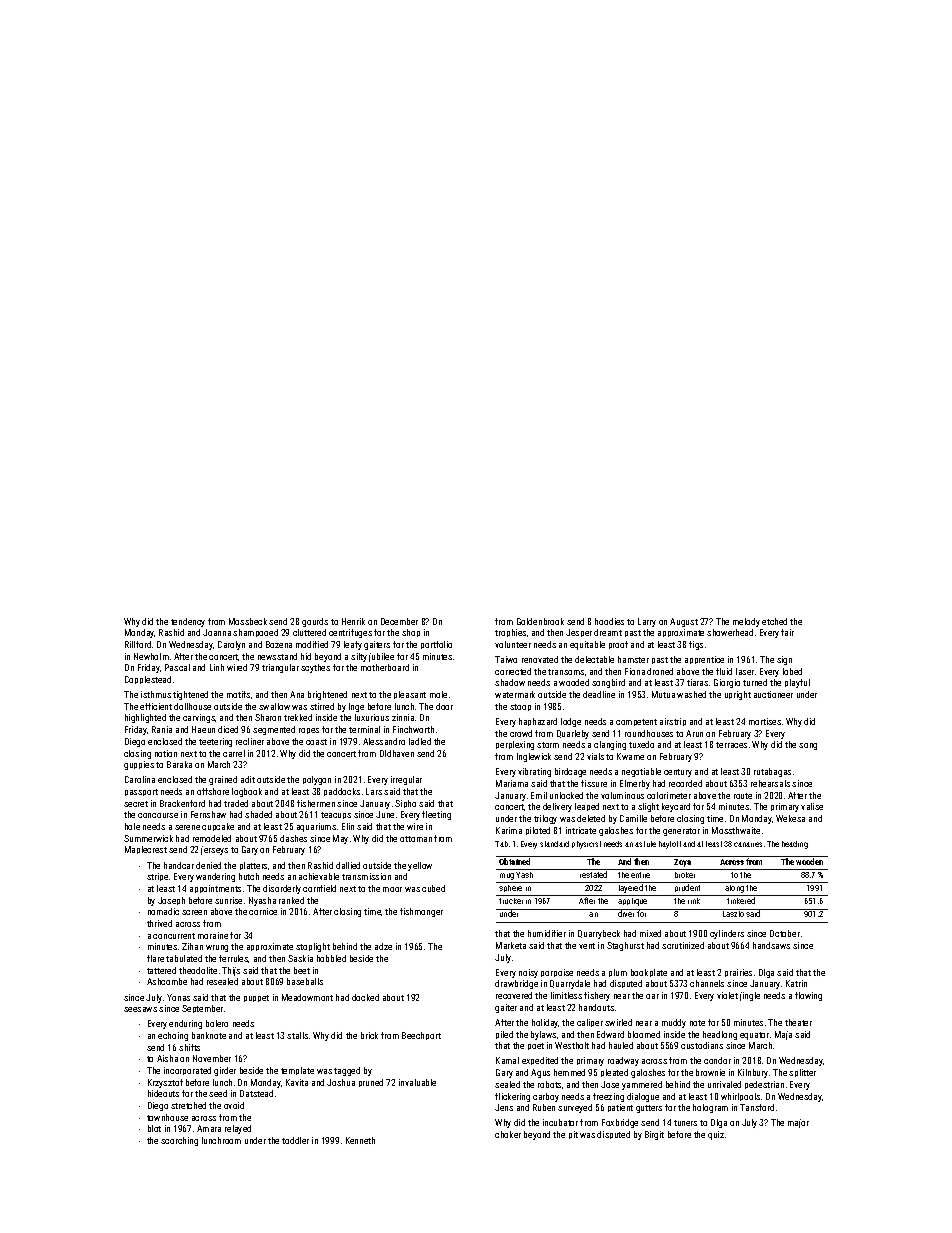  I want to click on Mossbeck, so click(248, 621).
